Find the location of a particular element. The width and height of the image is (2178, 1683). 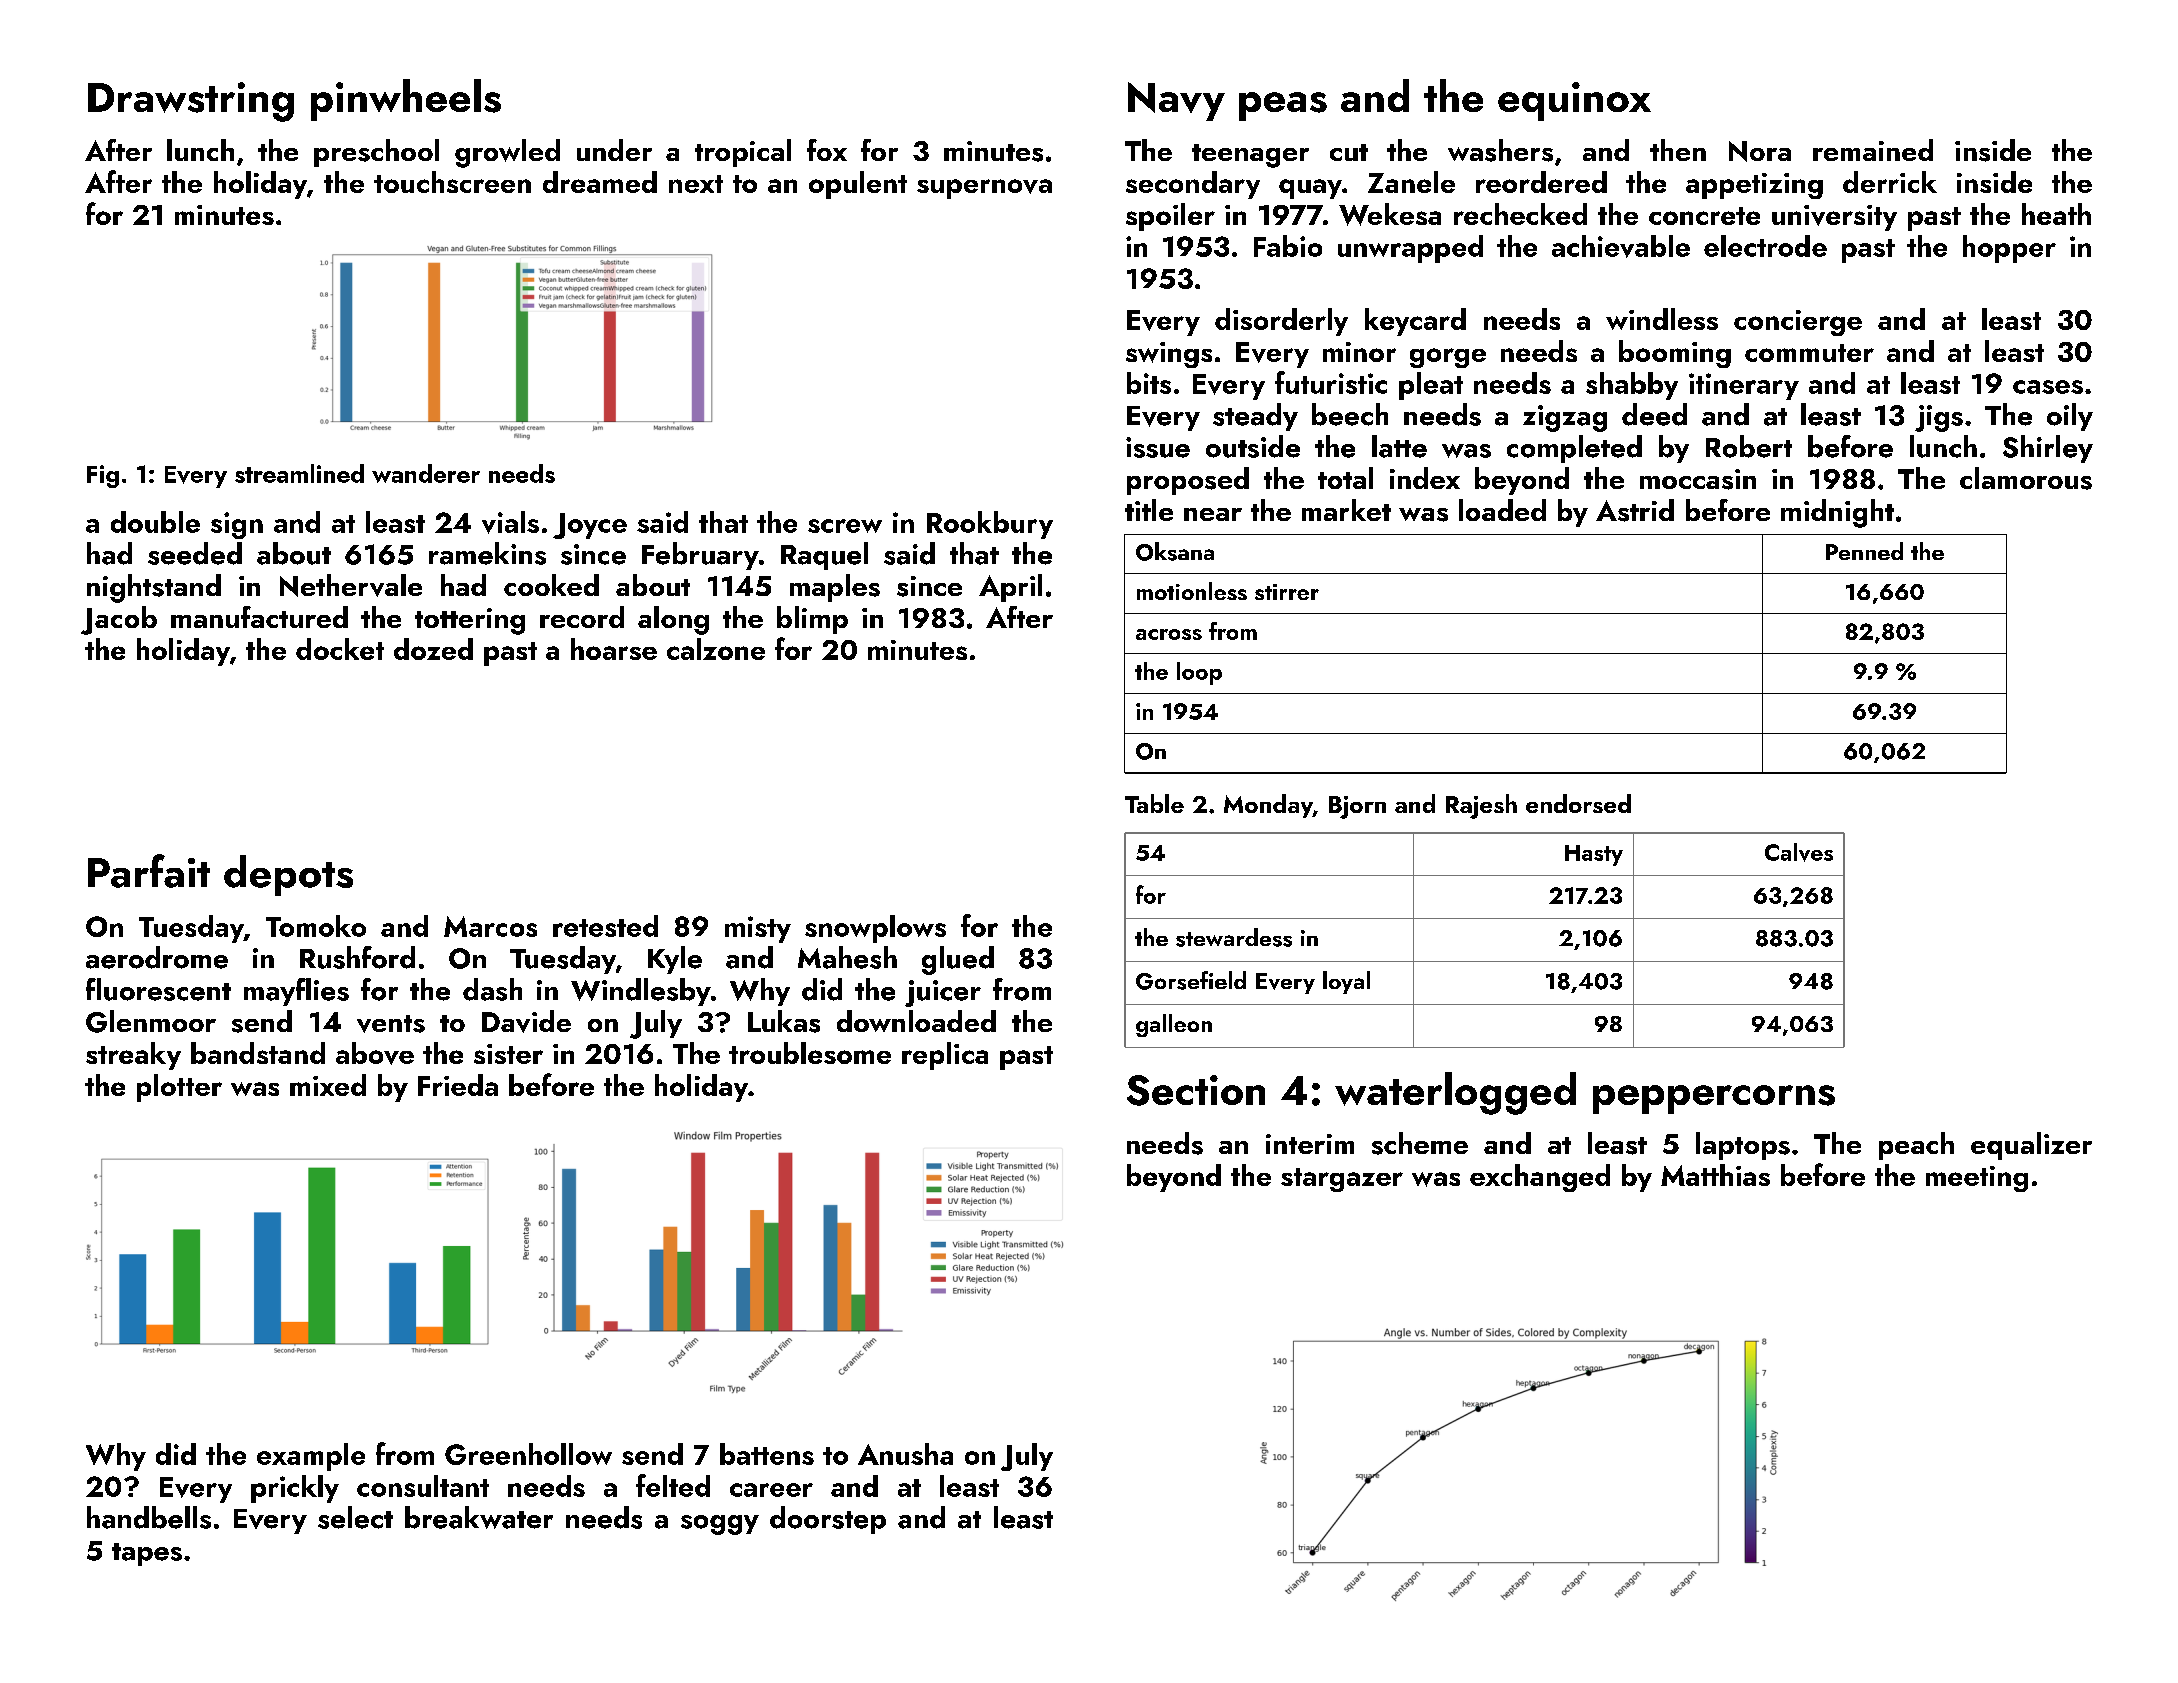

Navy is located at coordinates (1176, 101).
